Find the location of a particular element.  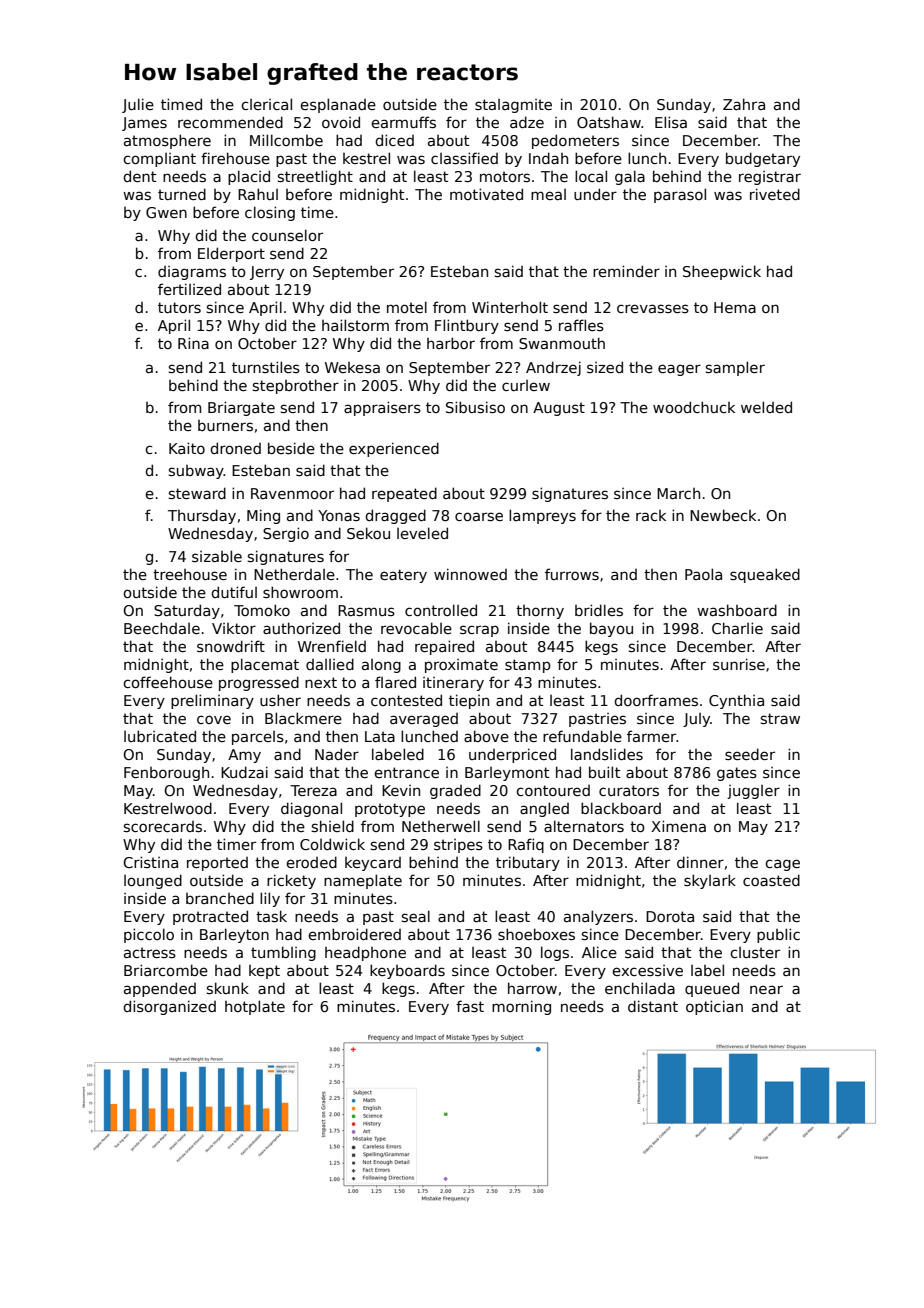

proximate is located at coordinates (461, 666).
